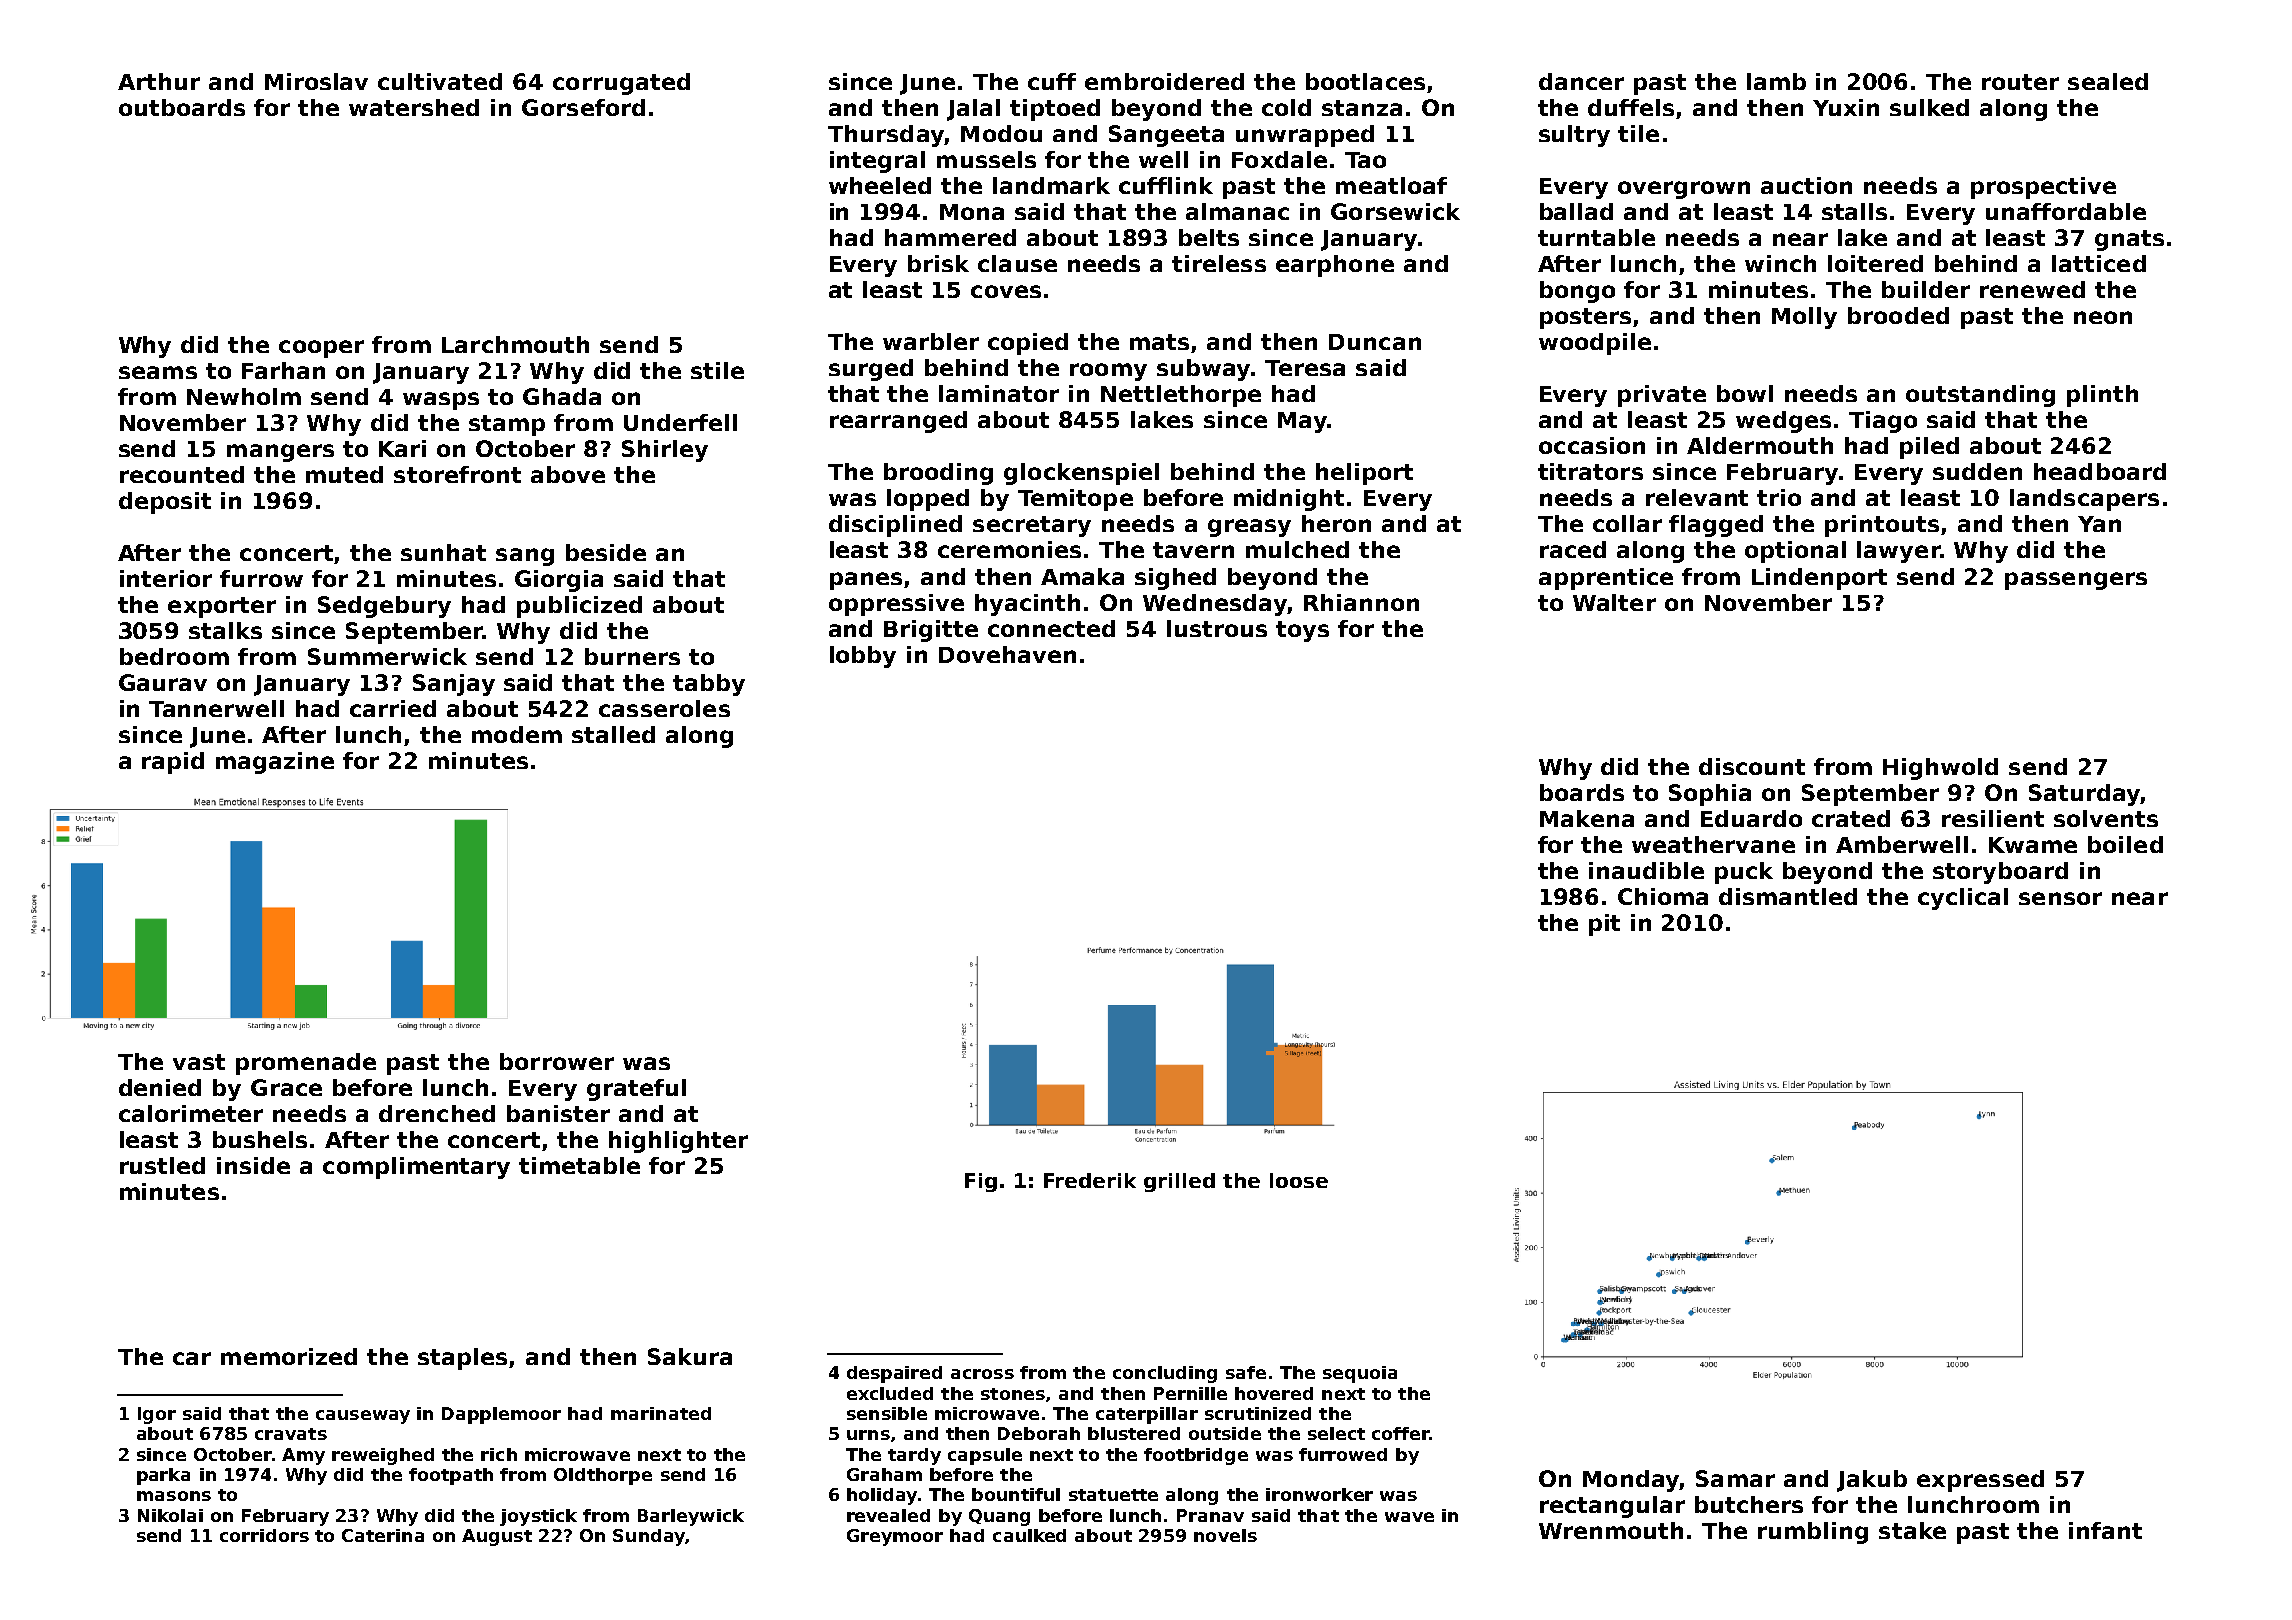  I want to click on Frederik, so click(1090, 1180).
